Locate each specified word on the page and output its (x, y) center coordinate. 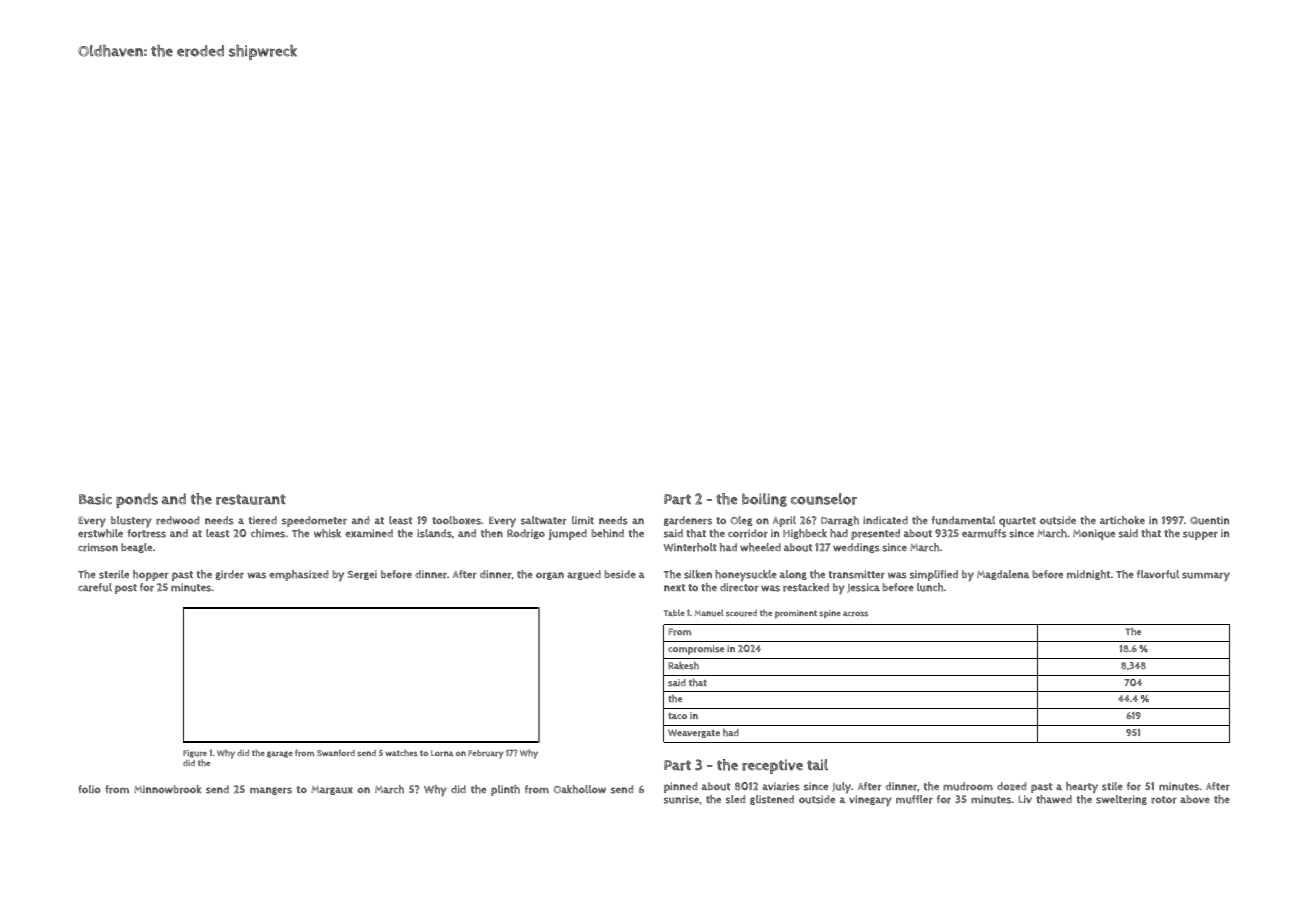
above (1195, 799)
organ (550, 576)
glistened (772, 800)
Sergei (362, 575)
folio (89, 789)
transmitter (857, 574)
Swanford (336, 753)
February (486, 754)
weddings (856, 548)
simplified (934, 575)
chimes (268, 533)
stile (1112, 786)
